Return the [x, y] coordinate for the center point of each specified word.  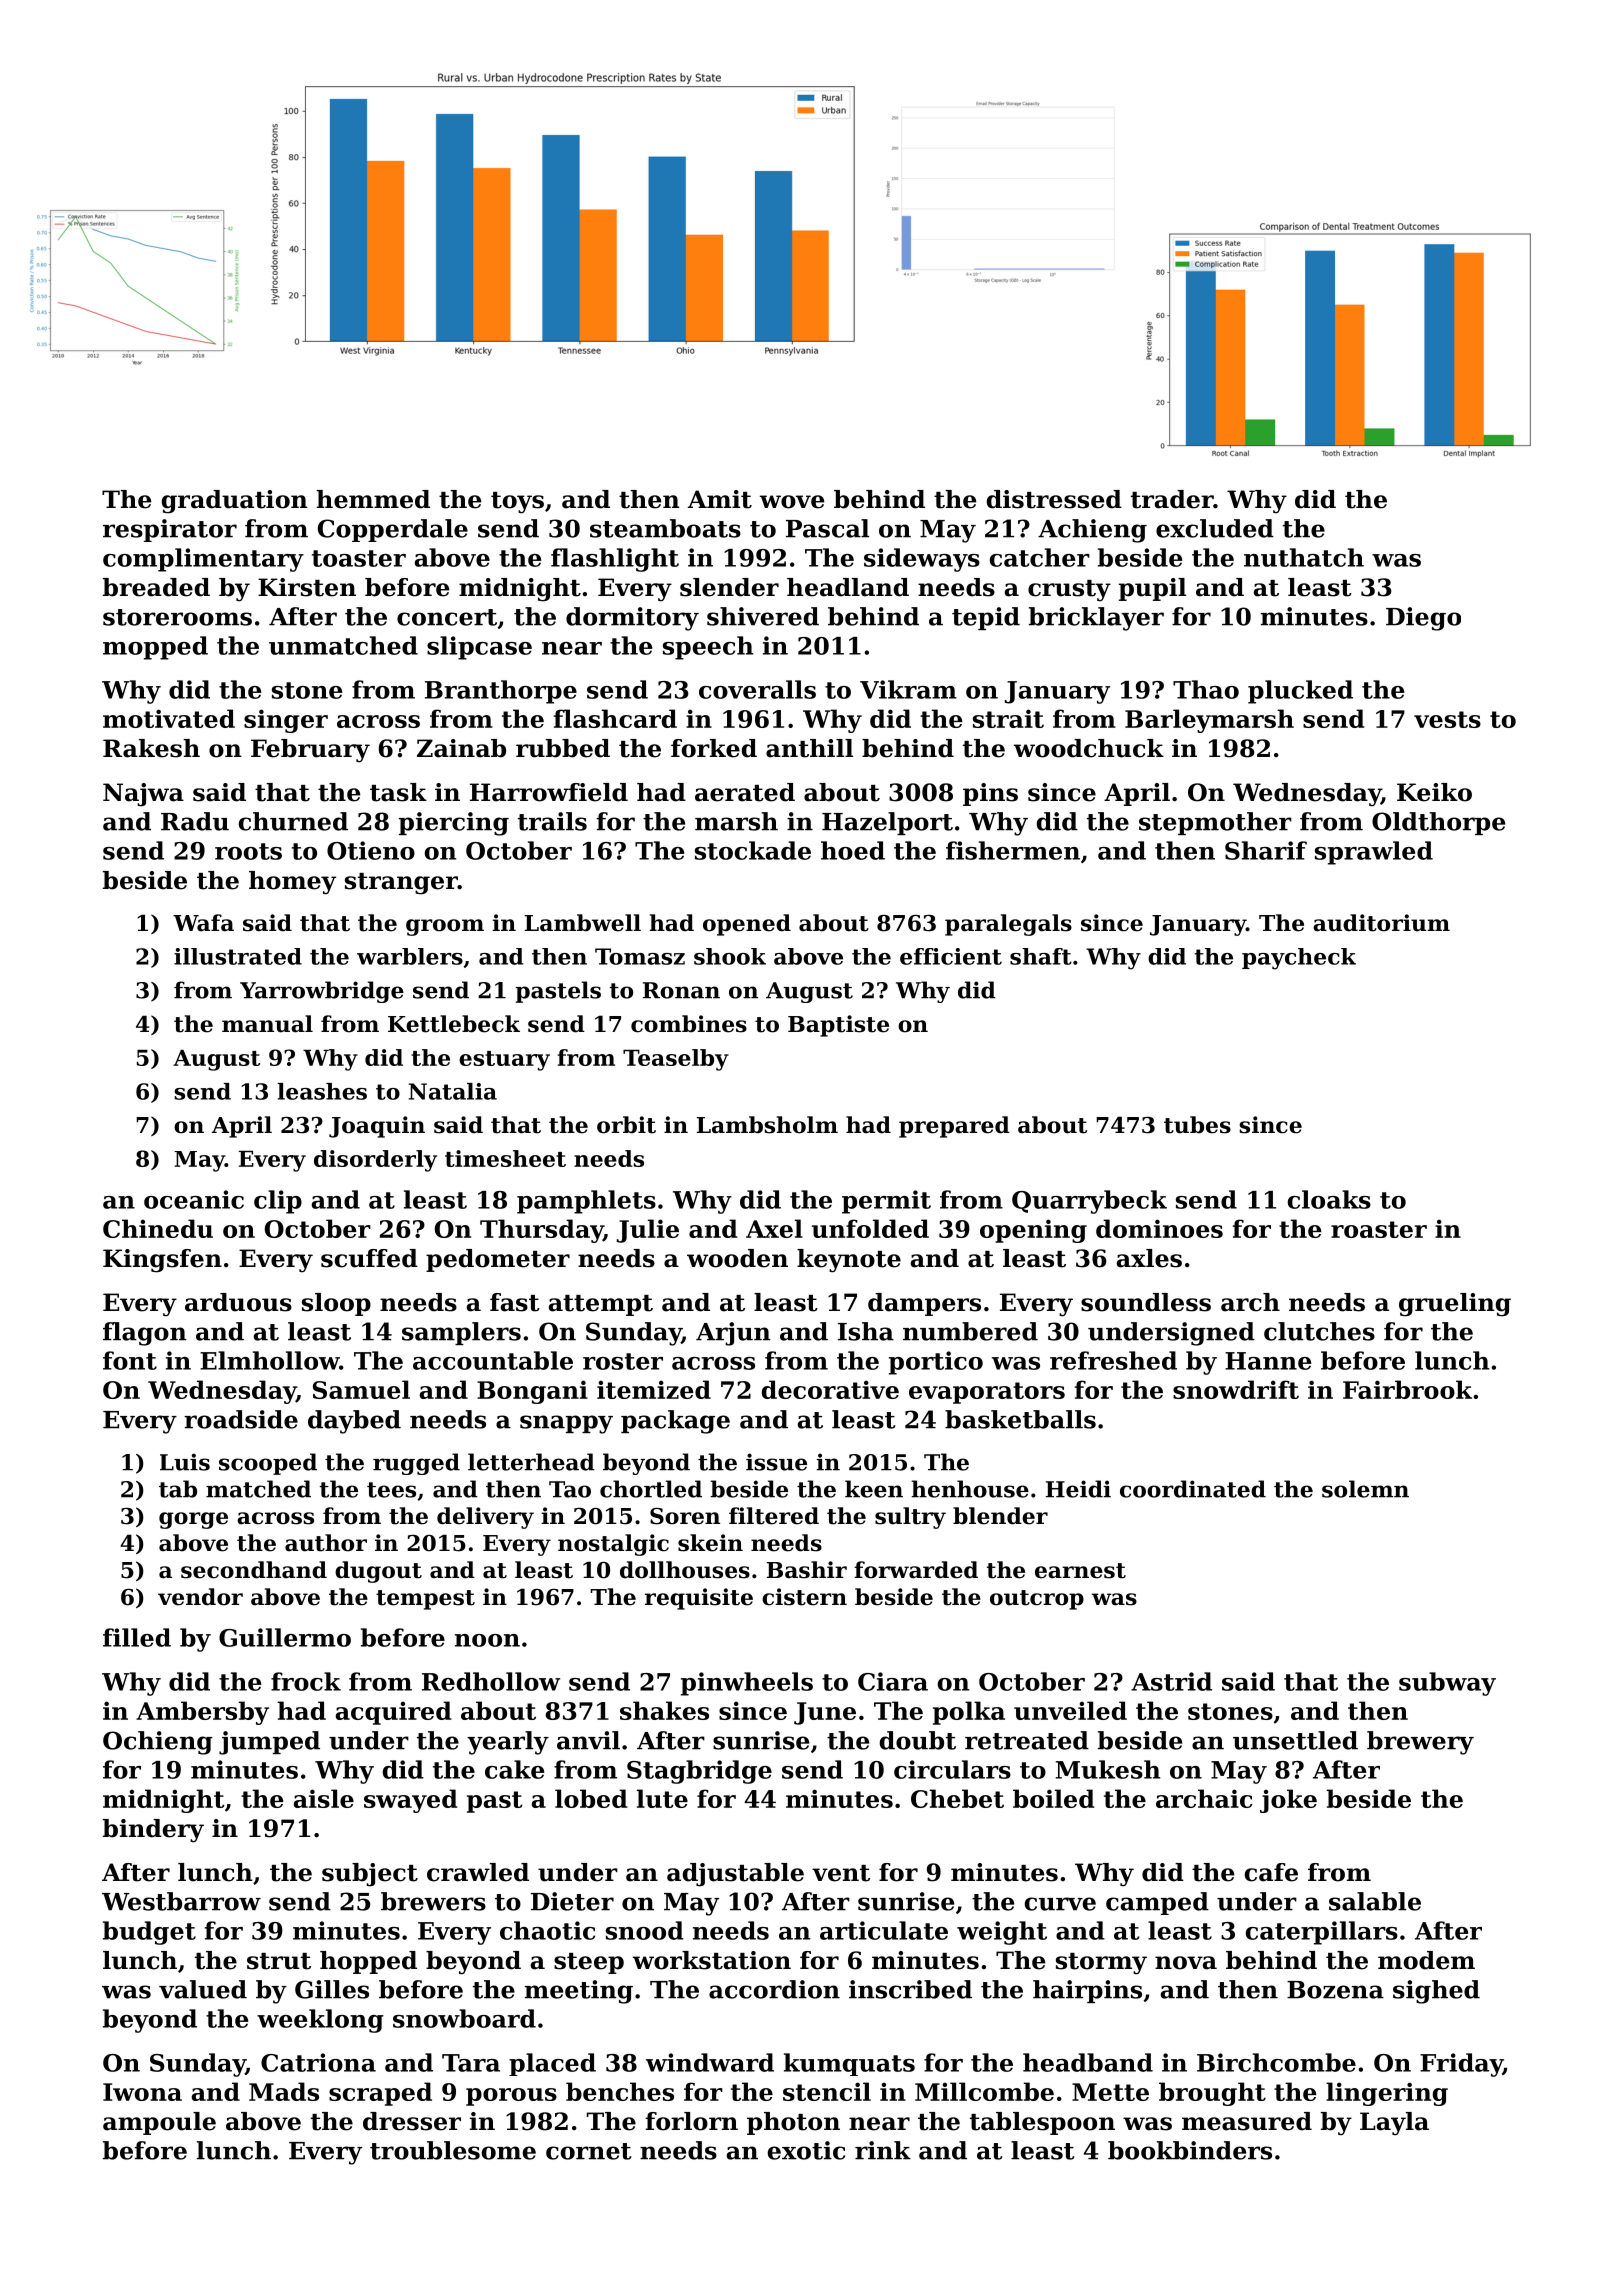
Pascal [827, 528]
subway [1447, 1684]
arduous [238, 1302]
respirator [170, 530]
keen [874, 1489]
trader [1172, 499]
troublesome [453, 2150]
